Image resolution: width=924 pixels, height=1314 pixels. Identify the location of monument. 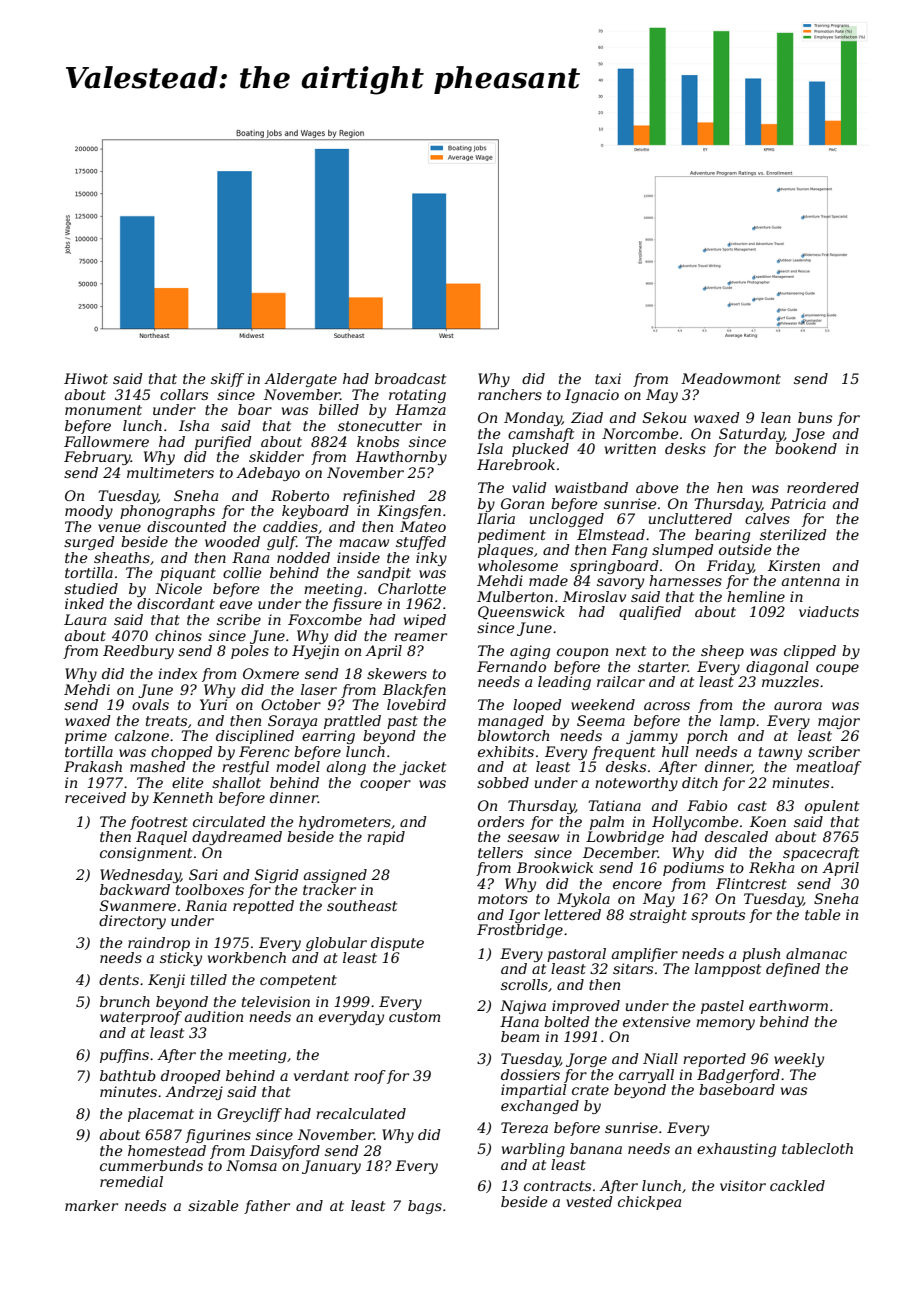
(103, 410).
